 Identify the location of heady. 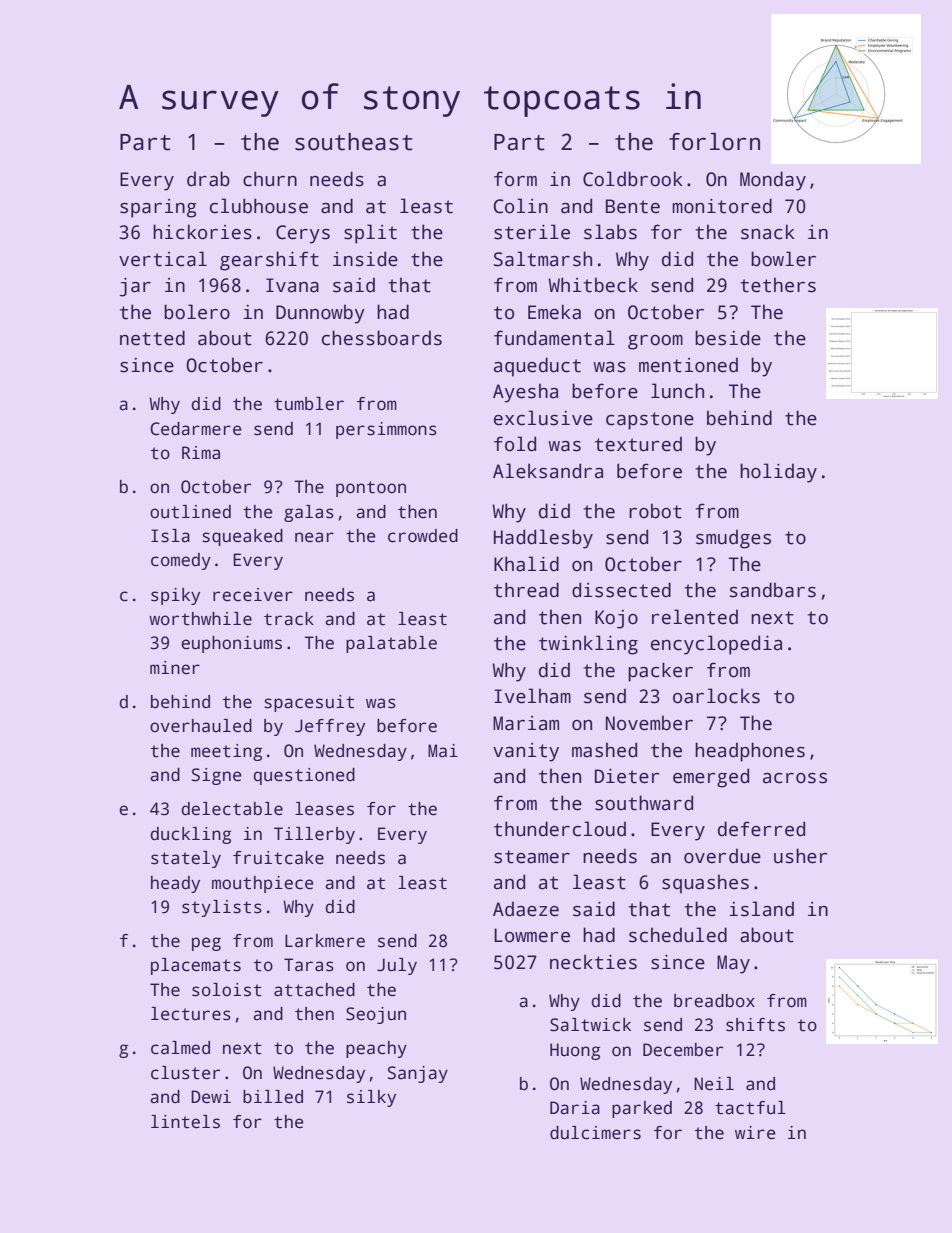
(175, 884).
